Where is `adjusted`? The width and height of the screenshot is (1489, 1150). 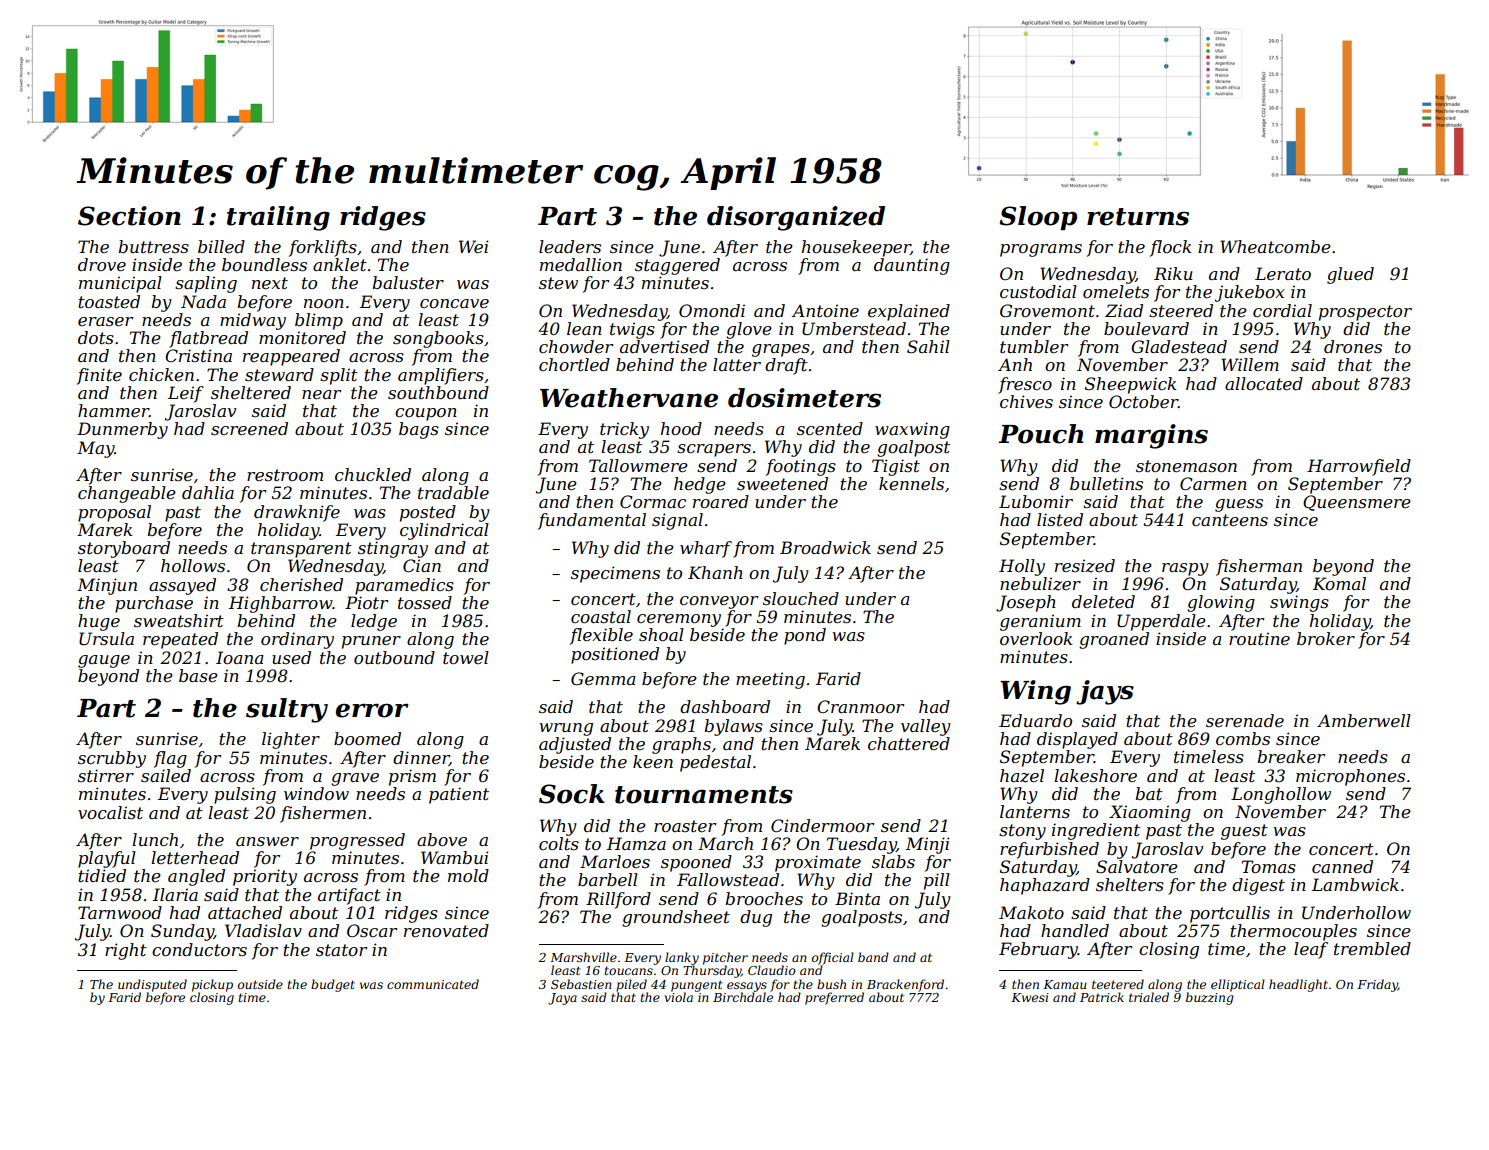 adjusted is located at coordinates (575, 745).
